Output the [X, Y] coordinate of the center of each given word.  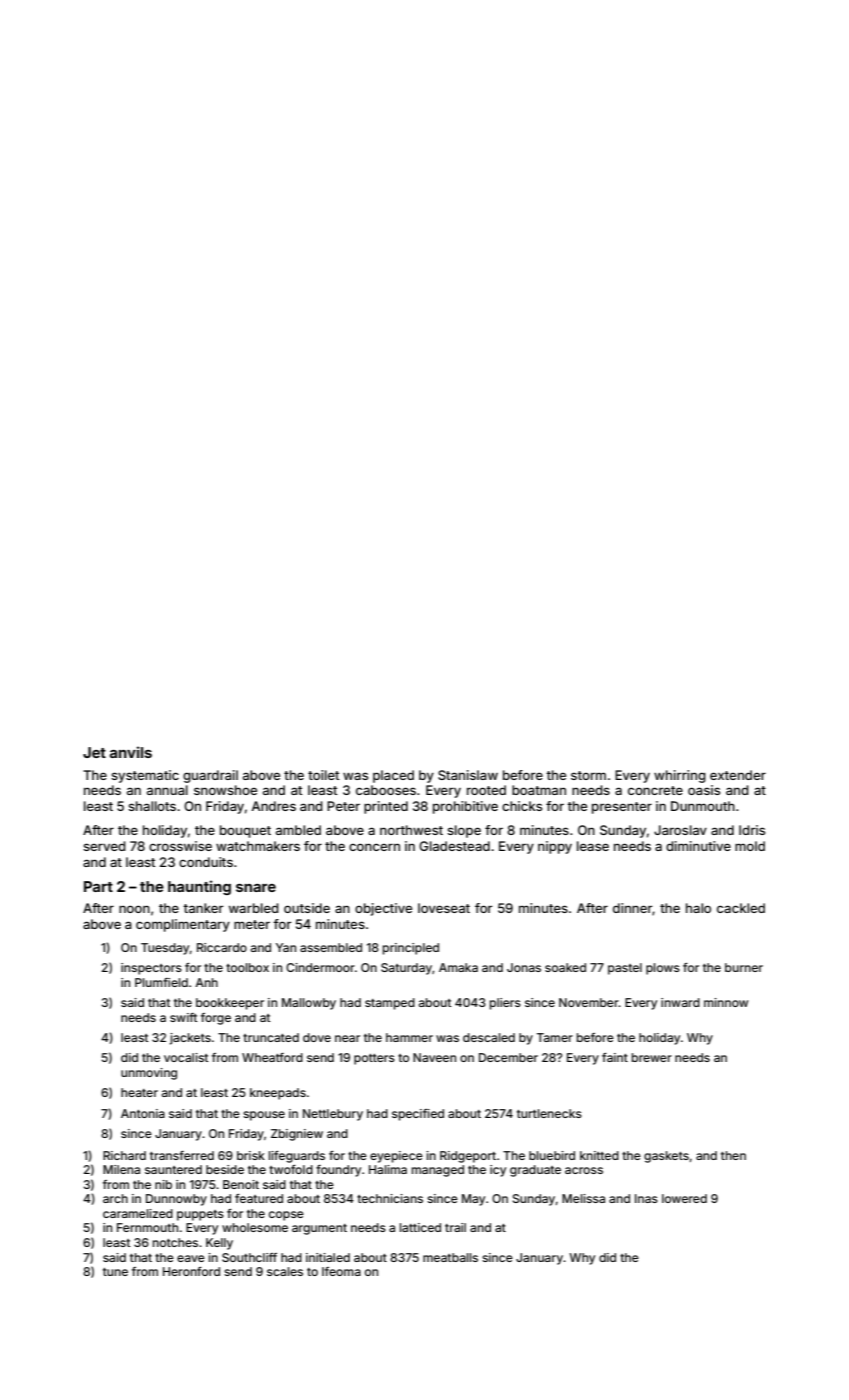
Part [98, 886]
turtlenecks [549, 1113]
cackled [741, 908]
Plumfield [161, 982]
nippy [555, 847]
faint [615, 1057]
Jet [94, 752]
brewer [652, 1057]
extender [738, 775]
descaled [489, 1037]
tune [115, 1272]
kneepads [278, 1094]
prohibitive [465, 807]
